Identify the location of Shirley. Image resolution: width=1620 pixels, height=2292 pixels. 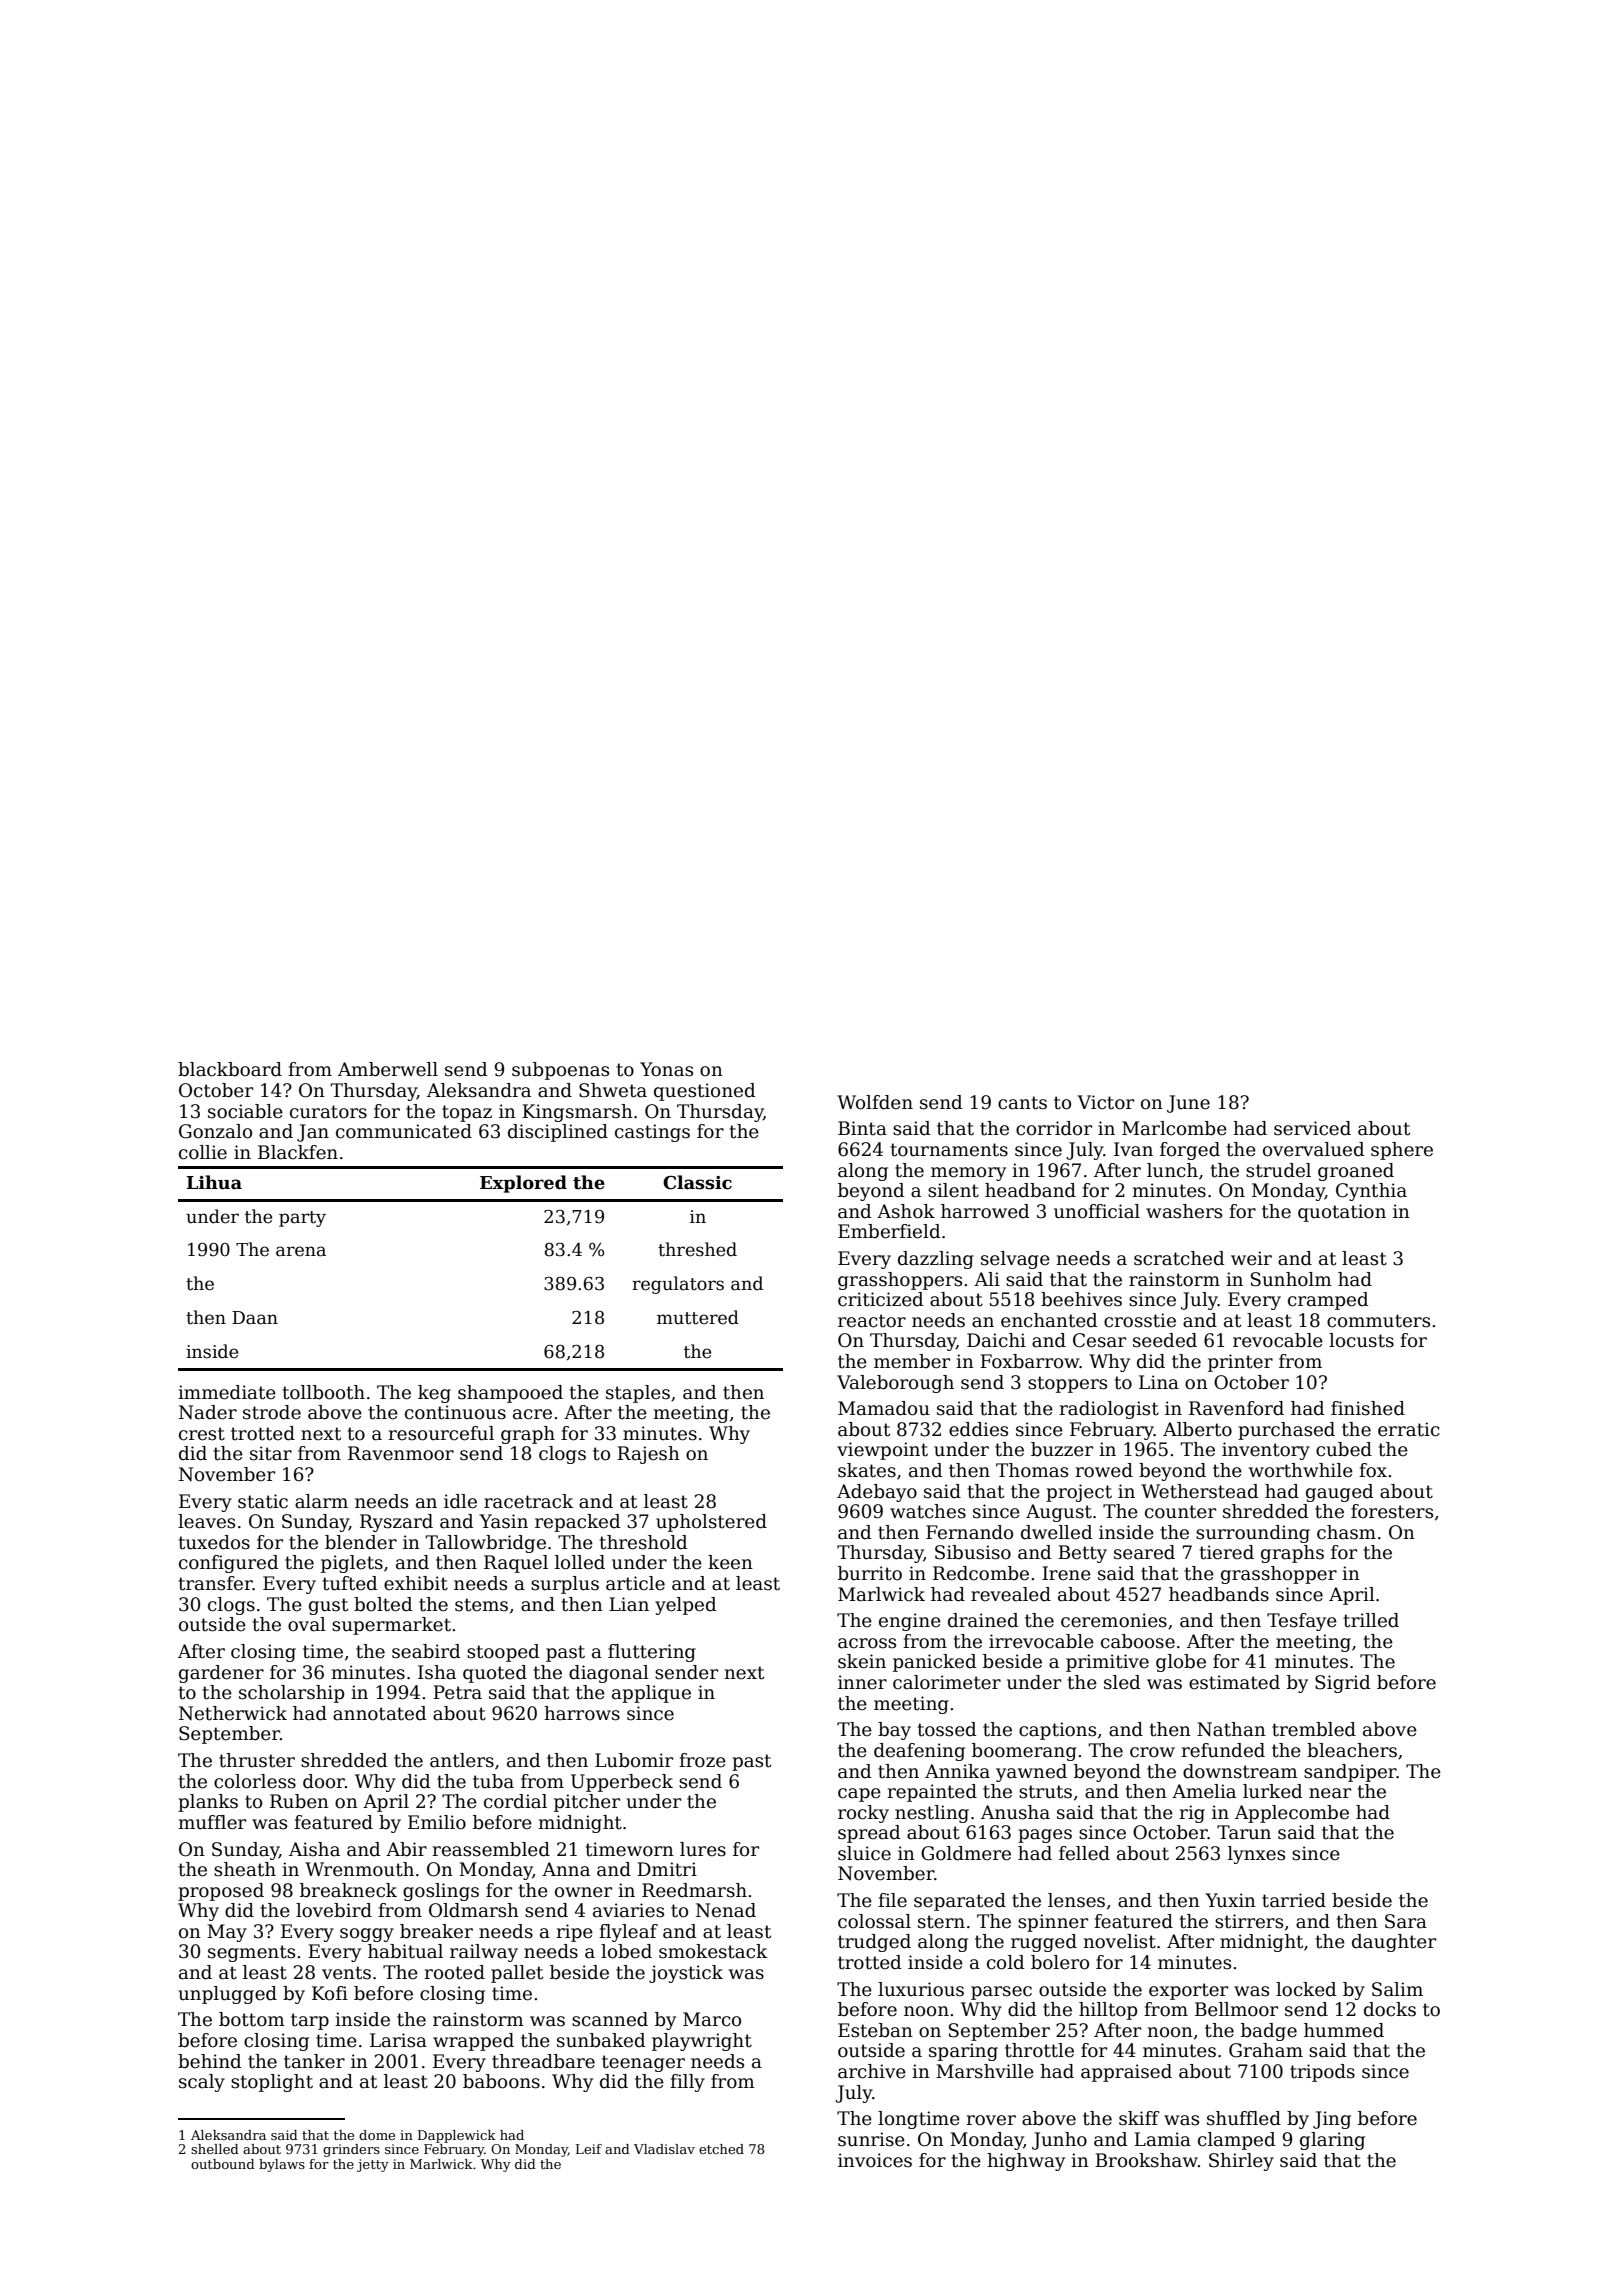
(1241, 2162).
